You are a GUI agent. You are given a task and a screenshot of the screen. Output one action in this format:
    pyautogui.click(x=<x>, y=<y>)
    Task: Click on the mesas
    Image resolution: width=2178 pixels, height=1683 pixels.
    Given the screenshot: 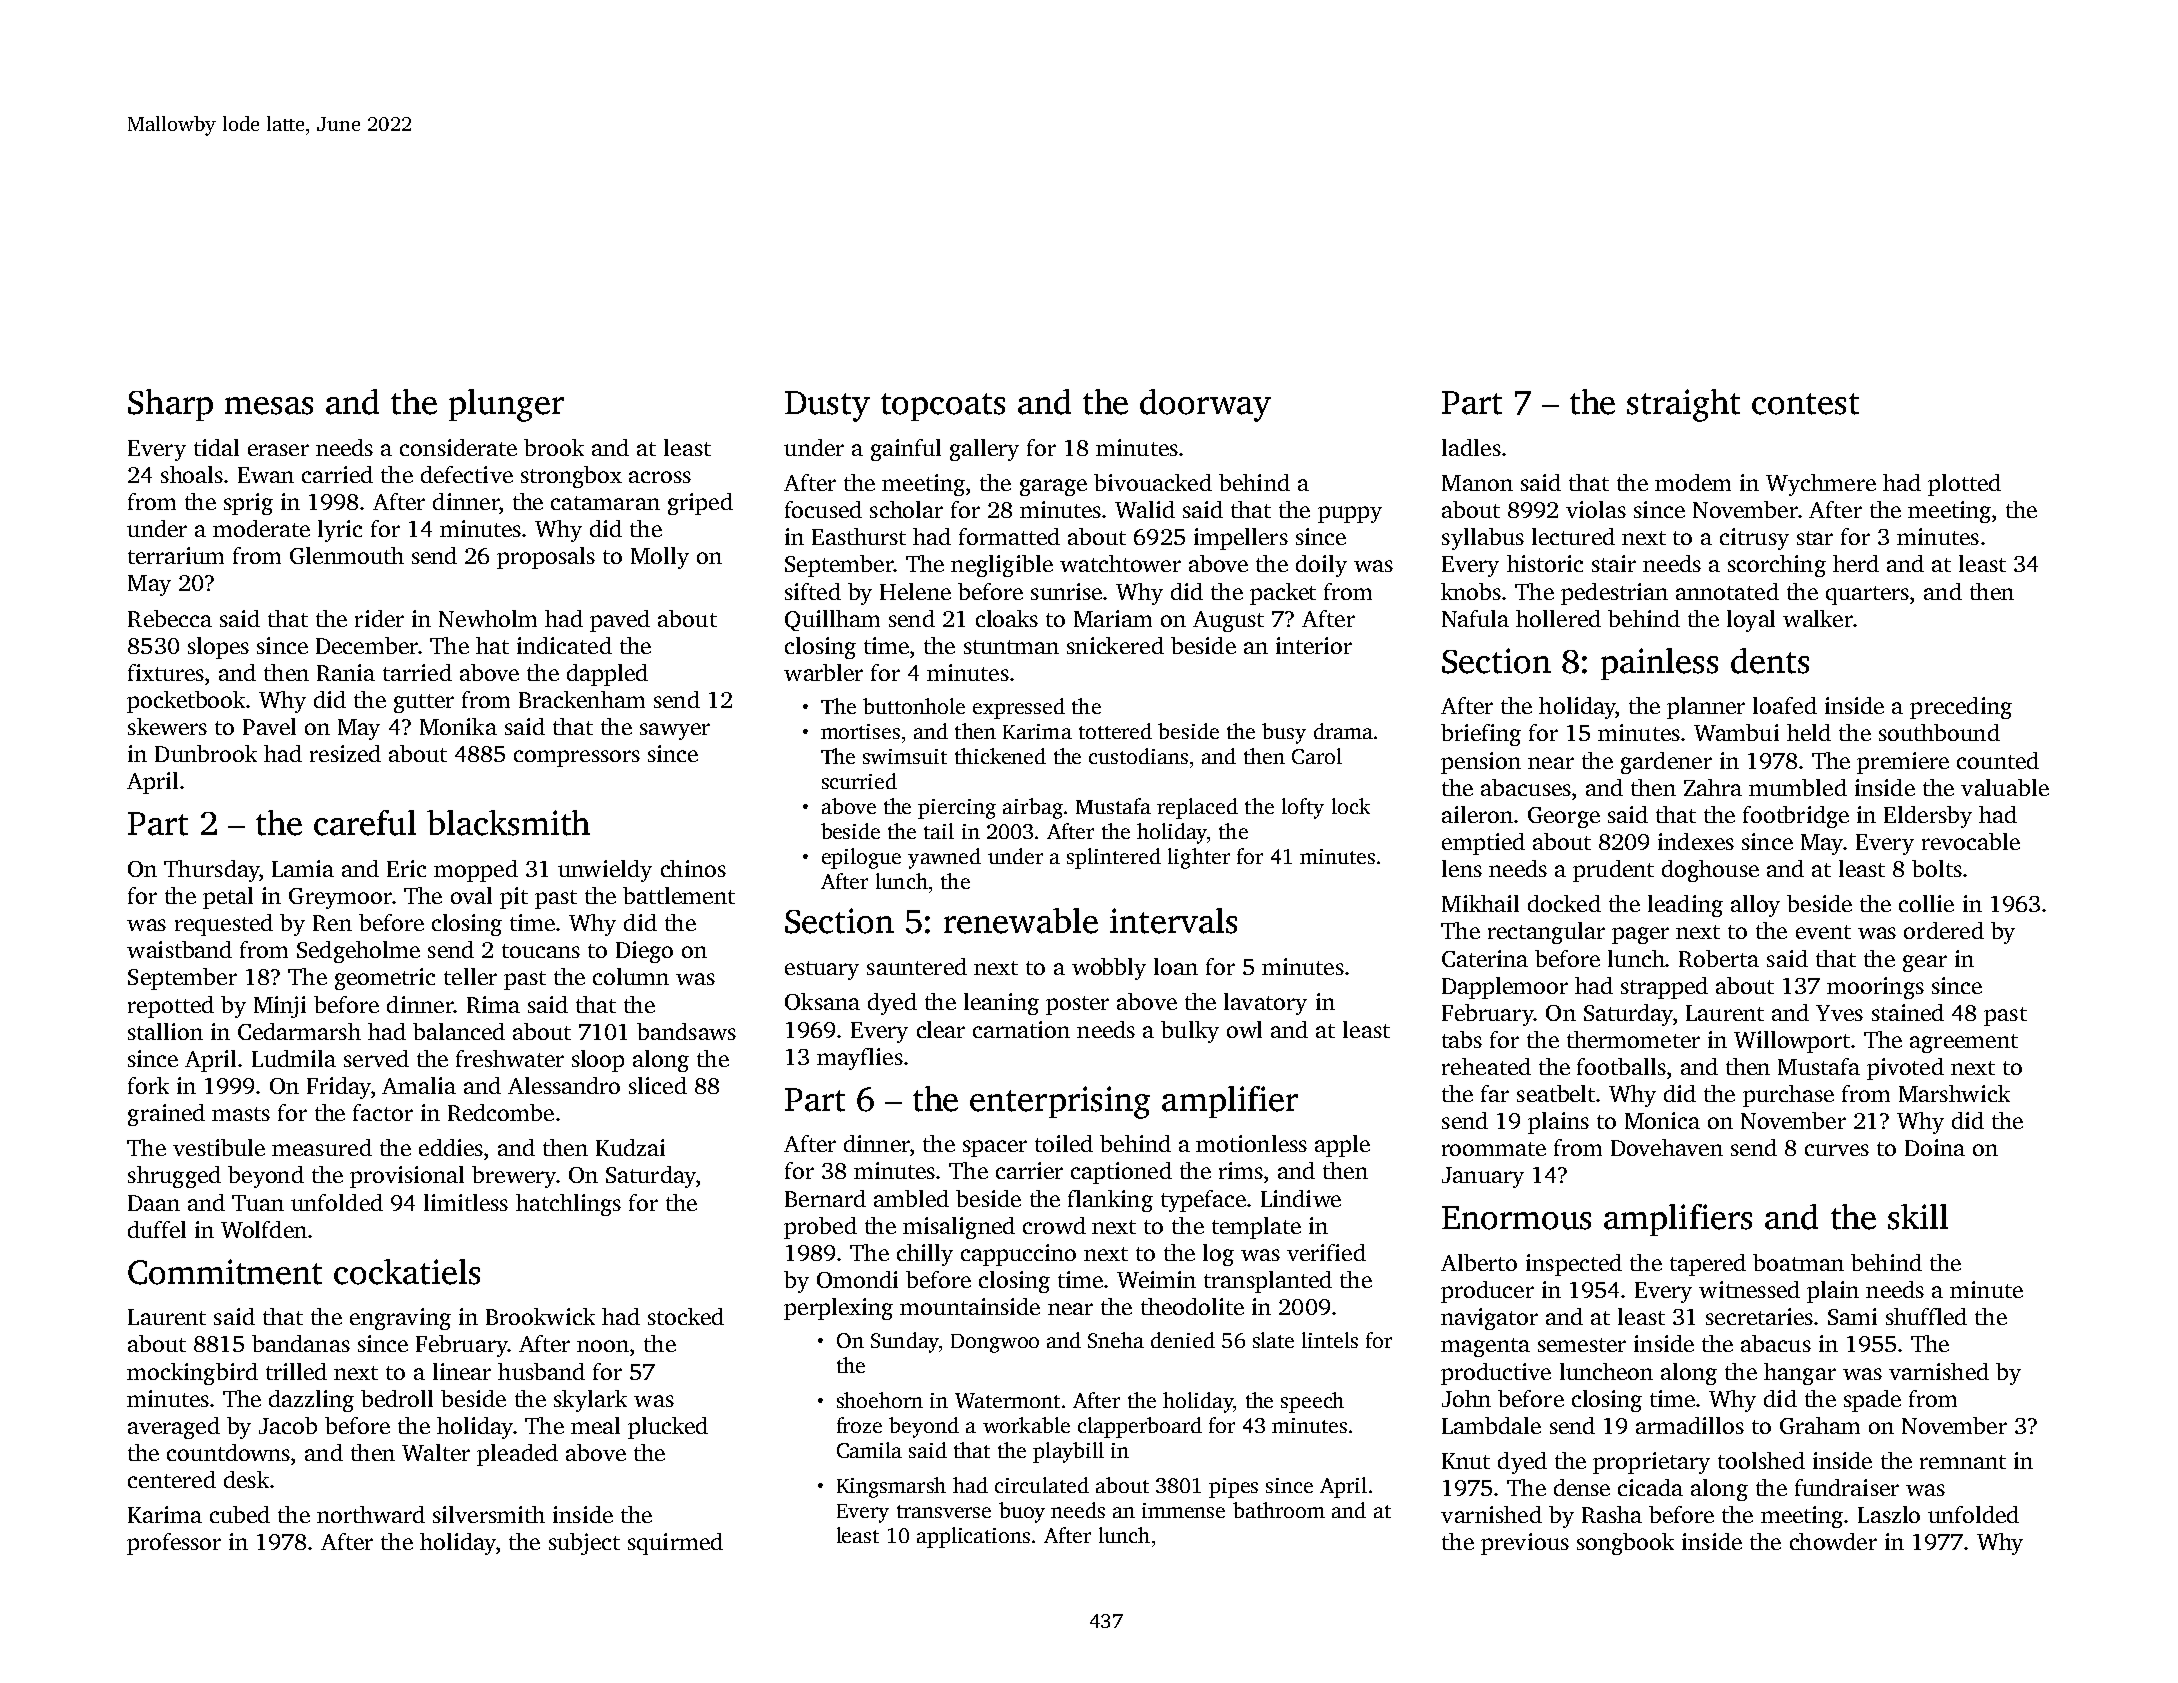 What is the action you would take?
    pyautogui.click(x=269, y=406)
